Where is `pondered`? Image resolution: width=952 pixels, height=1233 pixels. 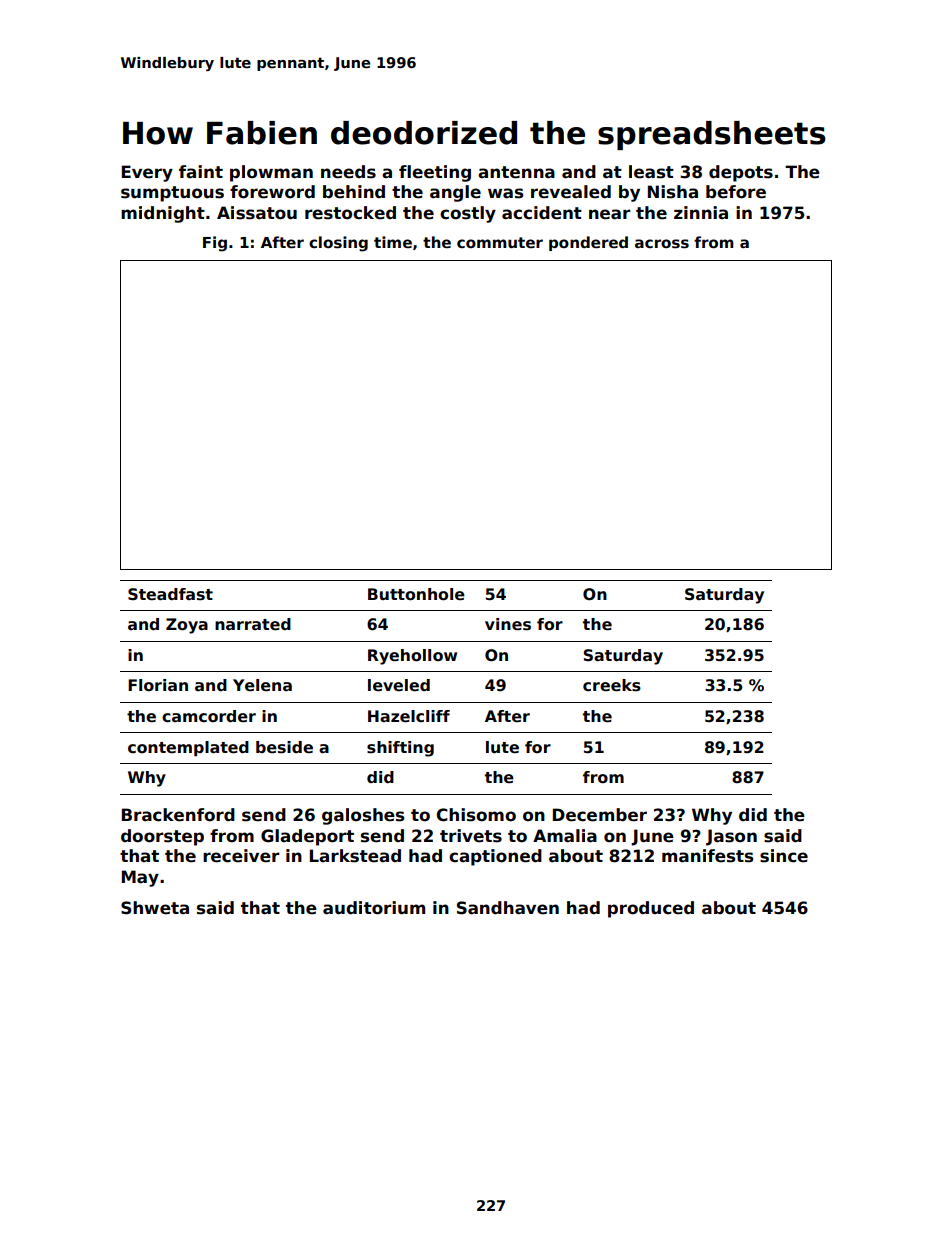
pondered is located at coordinates (588, 243).
